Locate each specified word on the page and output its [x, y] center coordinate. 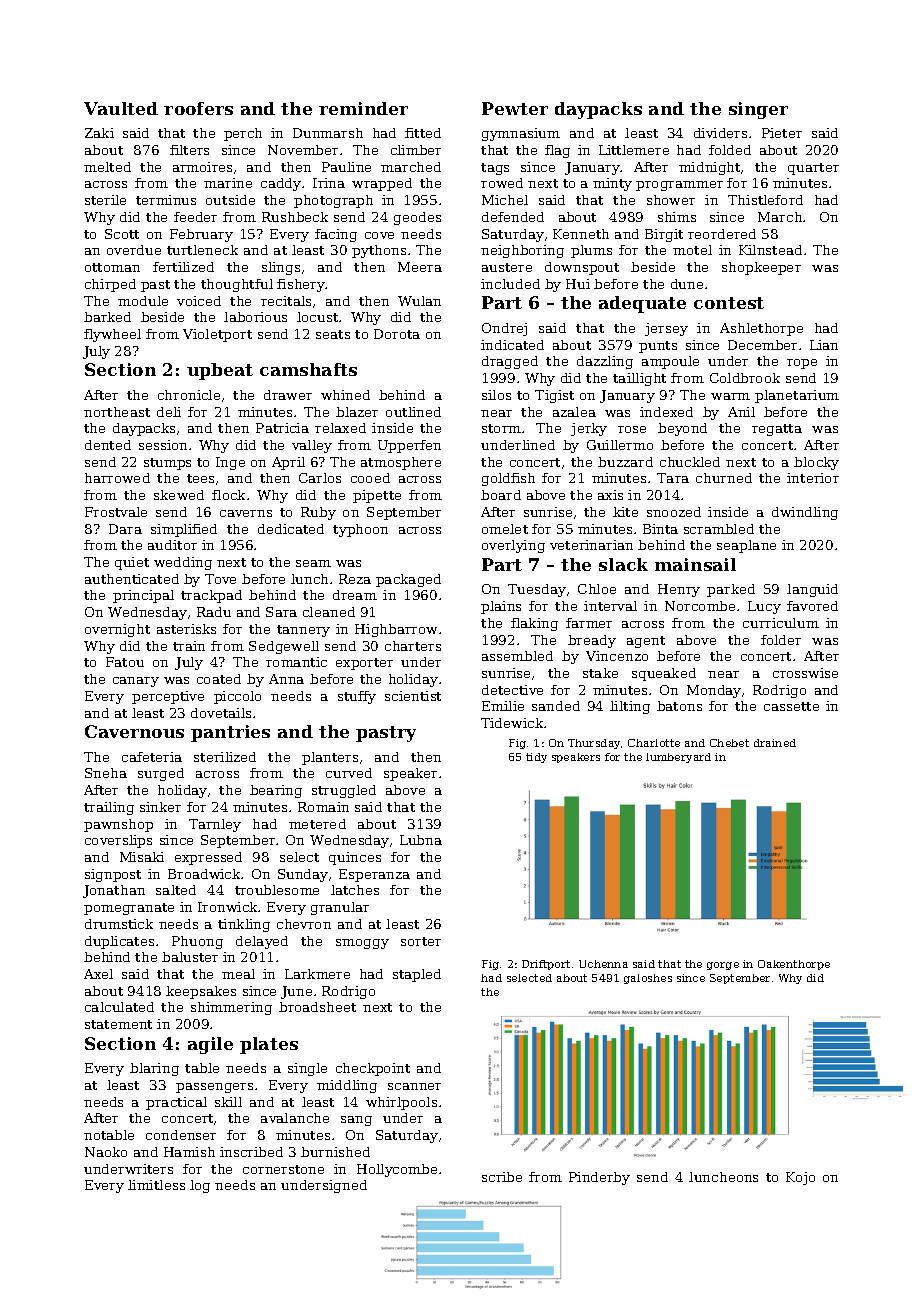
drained [775, 743]
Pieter [782, 133]
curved [349, 773]
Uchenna [603, 964]
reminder [363, 108]
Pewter [515, 108]
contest [729, 303]
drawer [288, 395]
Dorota [397, 334]
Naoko [106, 1152]
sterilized [225, 757]
